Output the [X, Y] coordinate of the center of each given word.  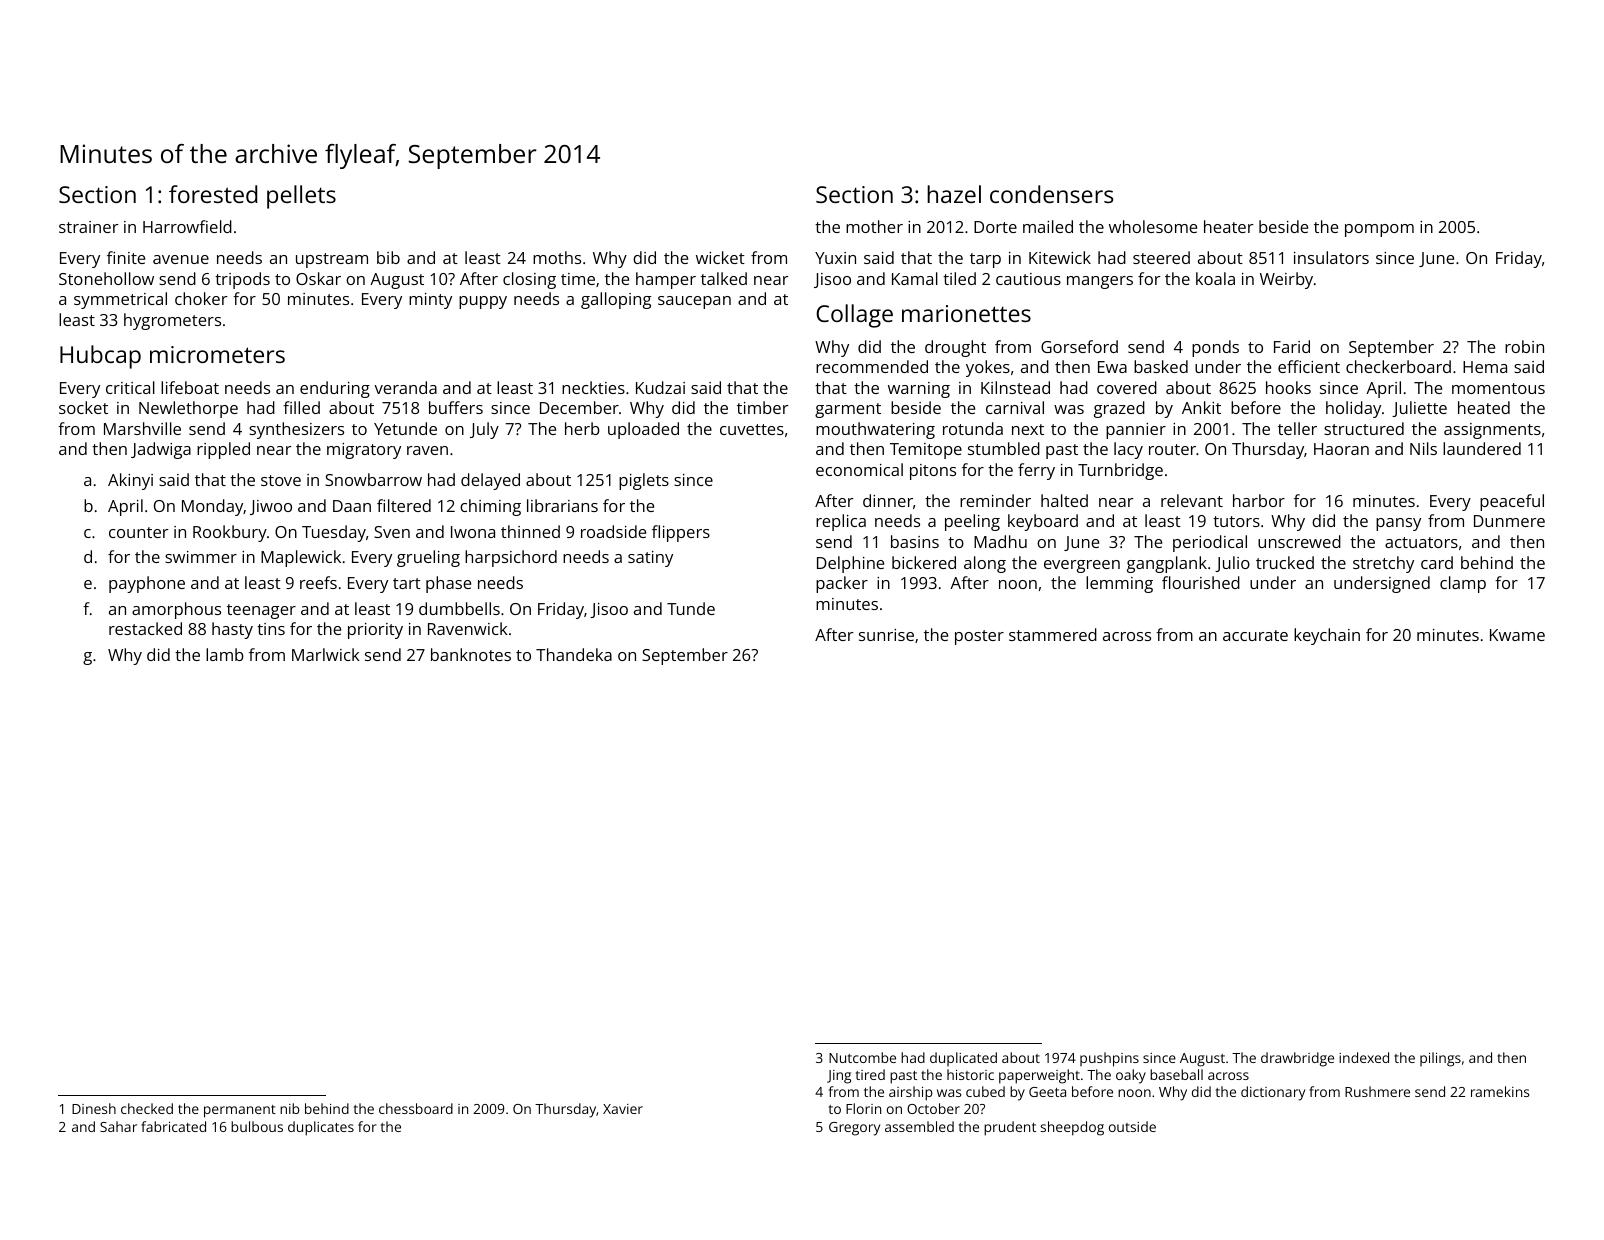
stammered [1053, 634]
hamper [666, 280]
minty [430, 301]
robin [1524, 346]
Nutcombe [862, 1057]
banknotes [471, 654]
